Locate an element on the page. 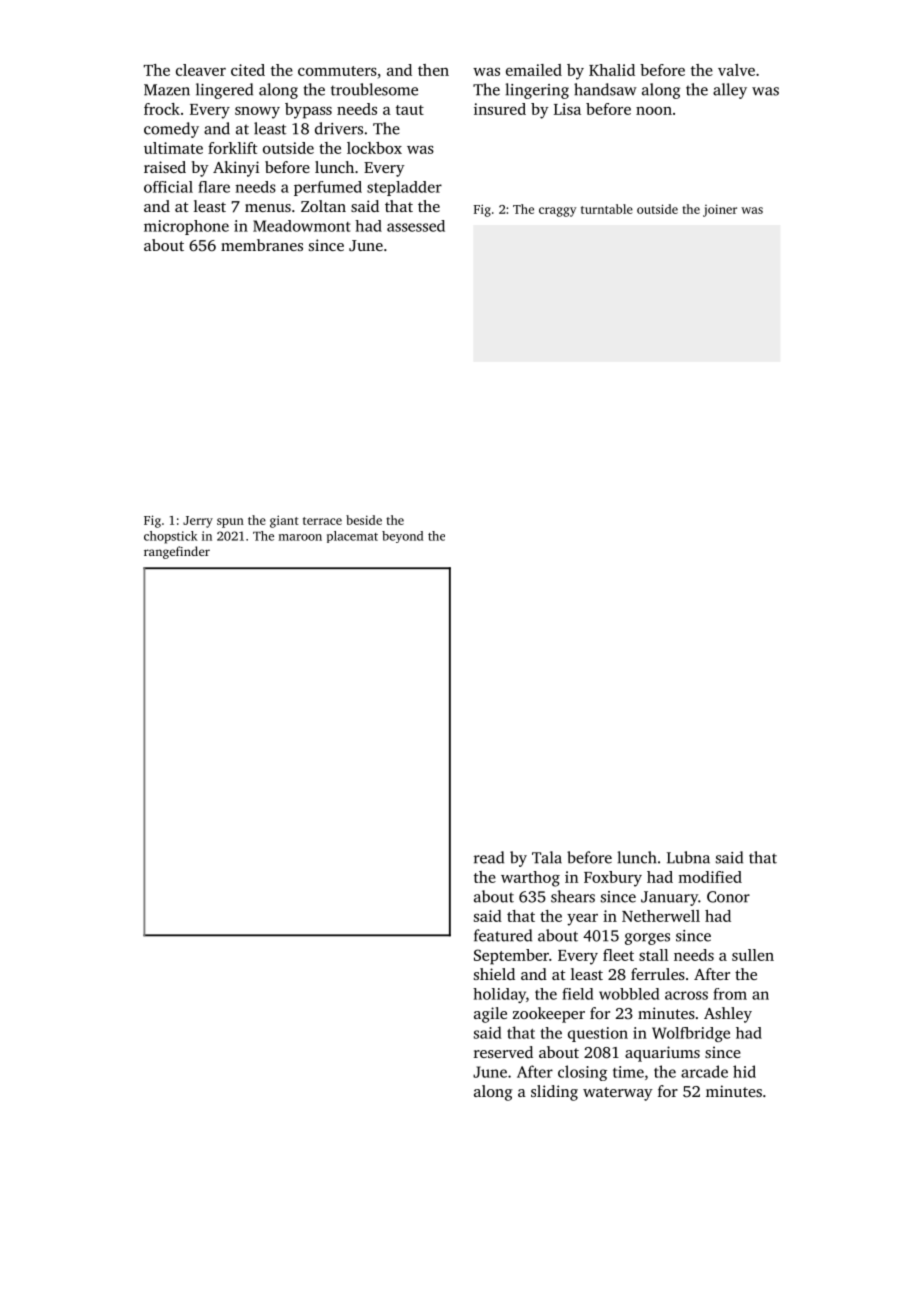  Lubna is located at coordinates (688, 857).
